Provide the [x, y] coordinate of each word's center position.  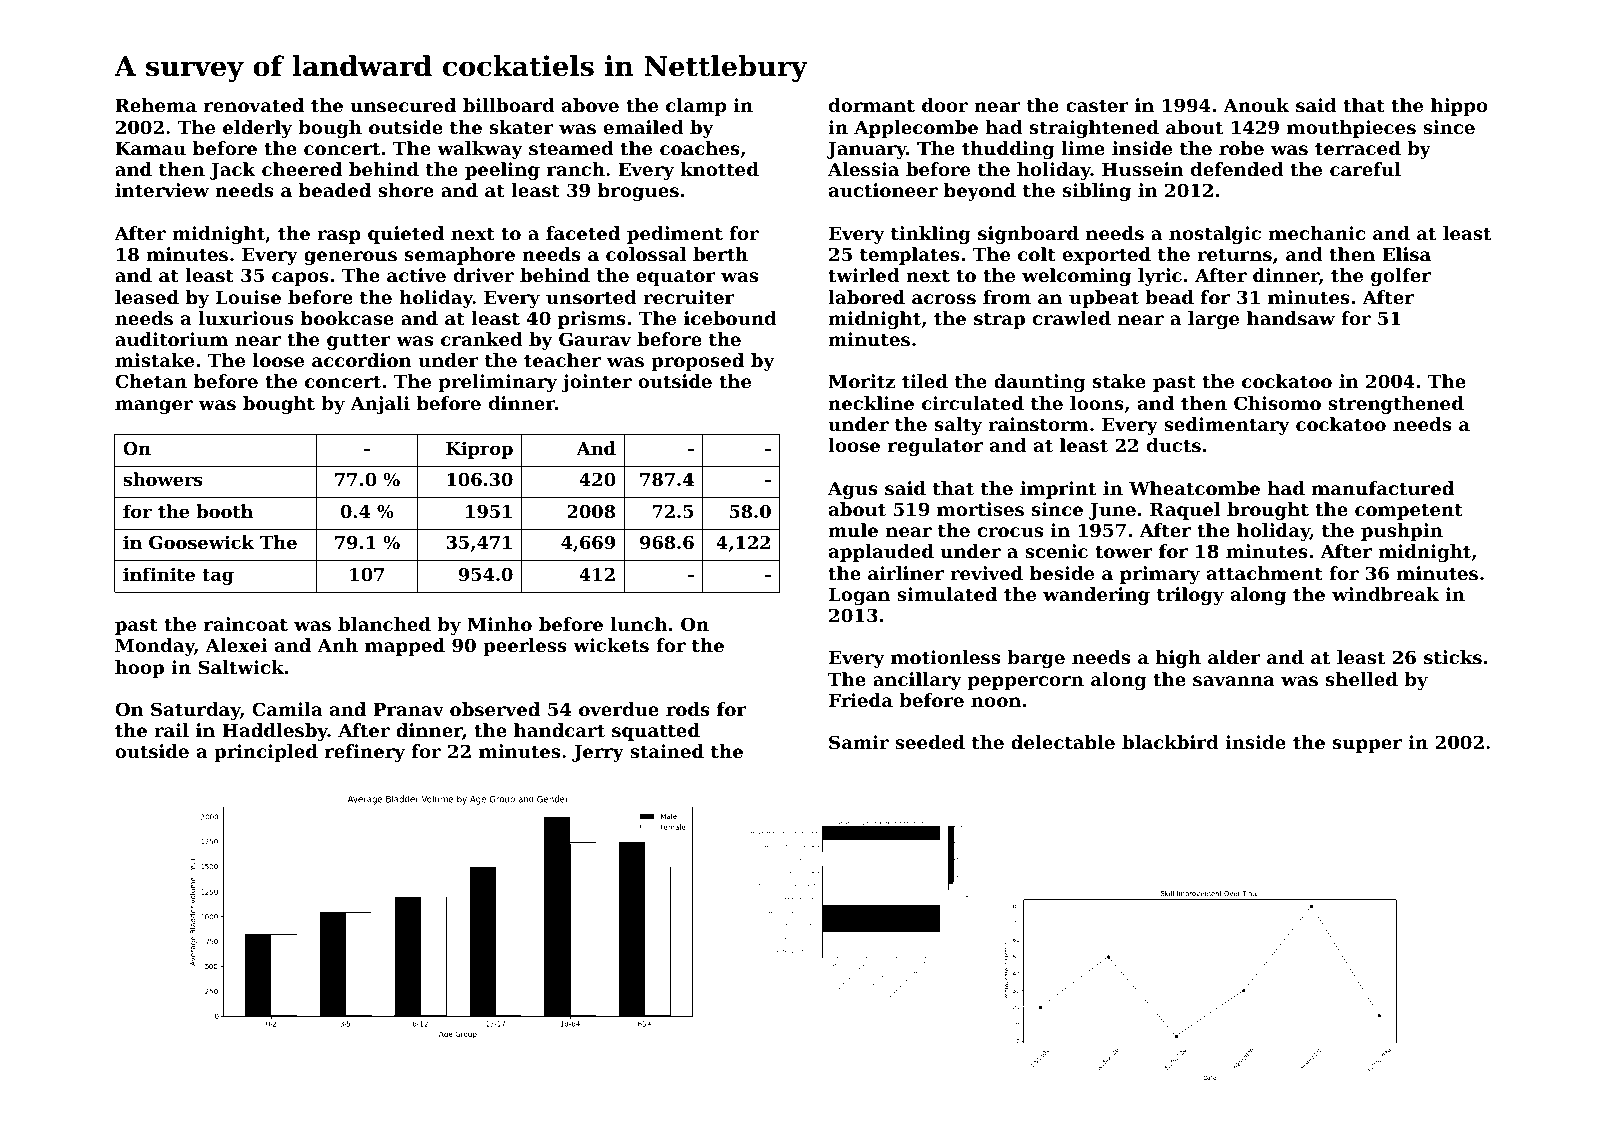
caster [1097, 105]
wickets [611, 645]
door [945, 105]
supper [1367, 746]
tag [218, 577]
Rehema [156, 105]
